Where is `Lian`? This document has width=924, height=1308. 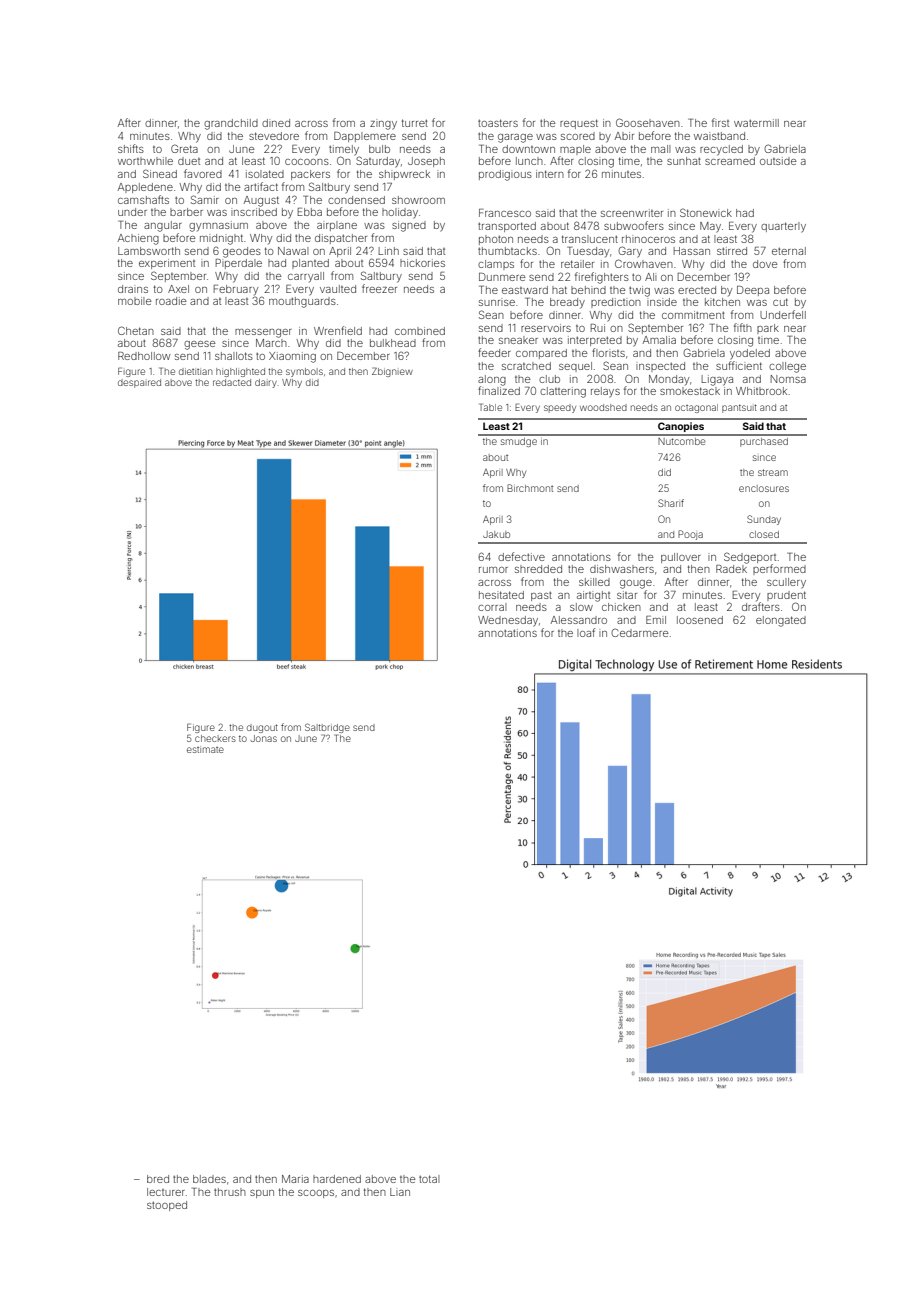 Lian is located at coordinates (400, 1192).
